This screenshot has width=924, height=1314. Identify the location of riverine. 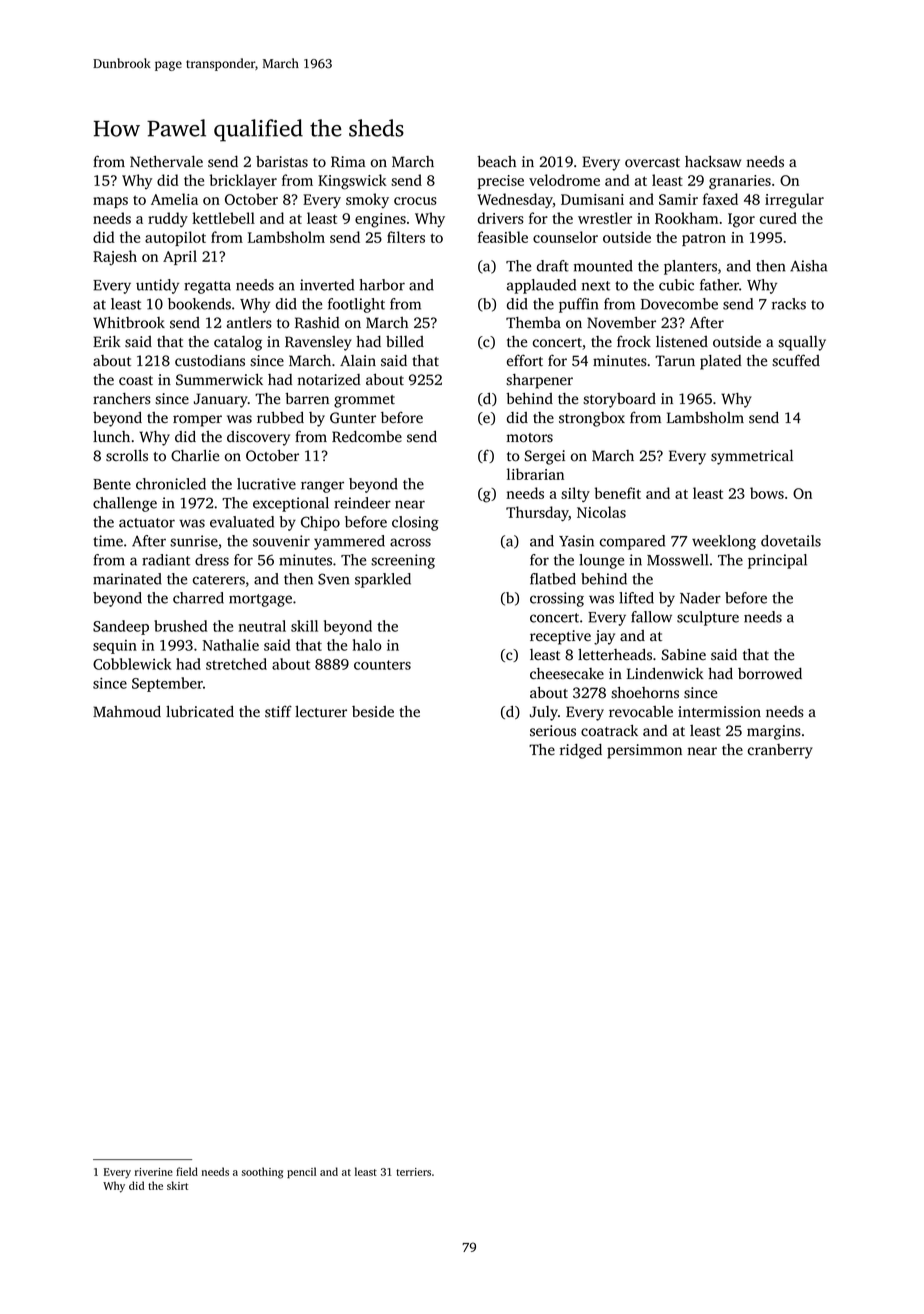
(154, 1172).
